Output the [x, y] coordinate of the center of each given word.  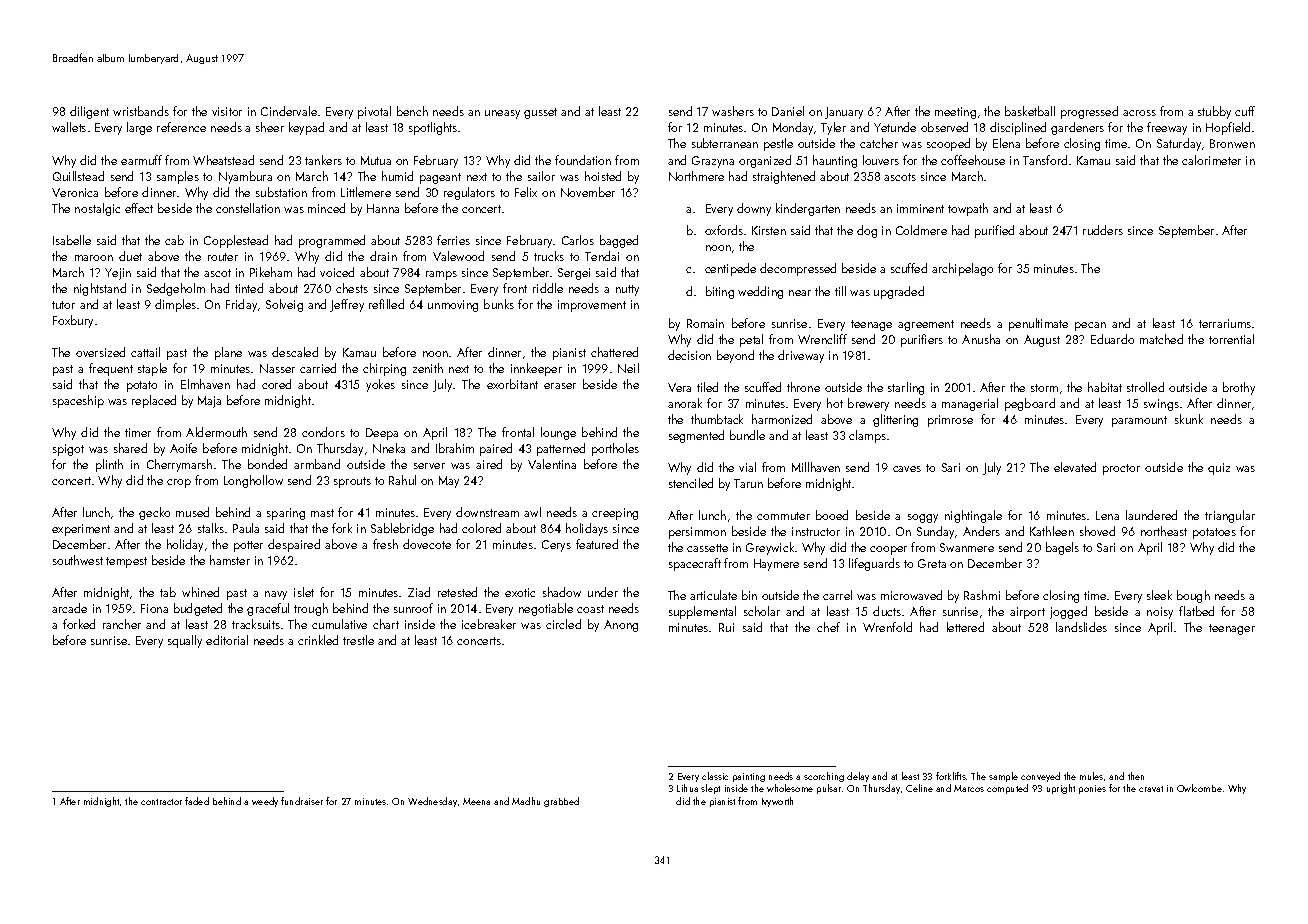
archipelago [962, 269]
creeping [615, 514]
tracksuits [256, 624]
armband [317, 464]
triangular [1230, 516]
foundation [583, 160]
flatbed [1196, 611]
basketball [1030, 111]
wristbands [141, 111]
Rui [726, 627]
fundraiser [302, 801]
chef [828, 627]
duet [130, 256]
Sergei [574, 274]
